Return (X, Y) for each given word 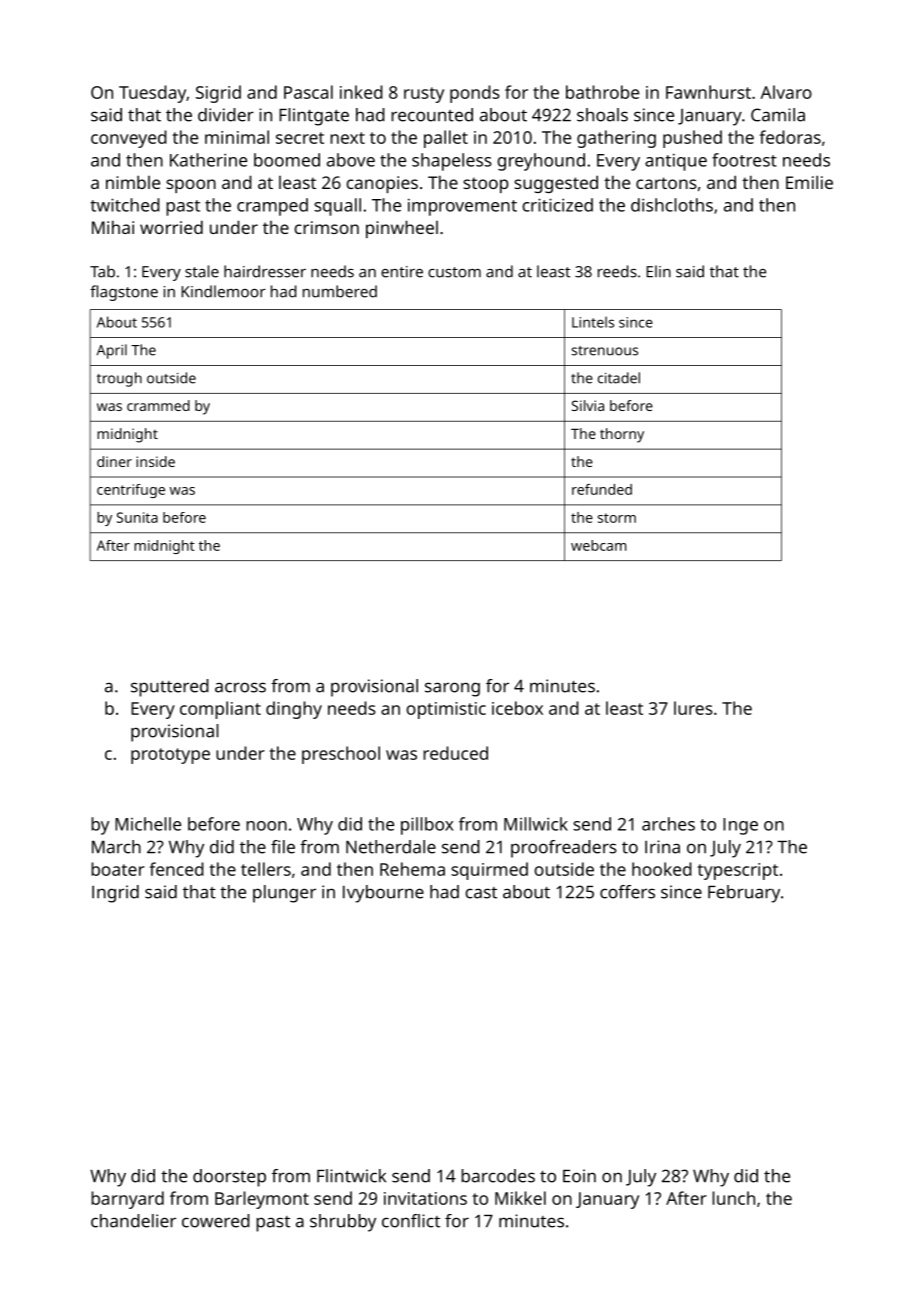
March (116, 847)
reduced (455, 753)
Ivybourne (383, 894)
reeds (617, 271)
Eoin (579, 1176)
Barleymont (262, 1200)
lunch (733, 1198)
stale (202, 271)
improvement (462, 207)
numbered (340, 291)
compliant (220, 710)
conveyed (129, 139)
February (744, 894)
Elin (658, 271)
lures (693, 708)
